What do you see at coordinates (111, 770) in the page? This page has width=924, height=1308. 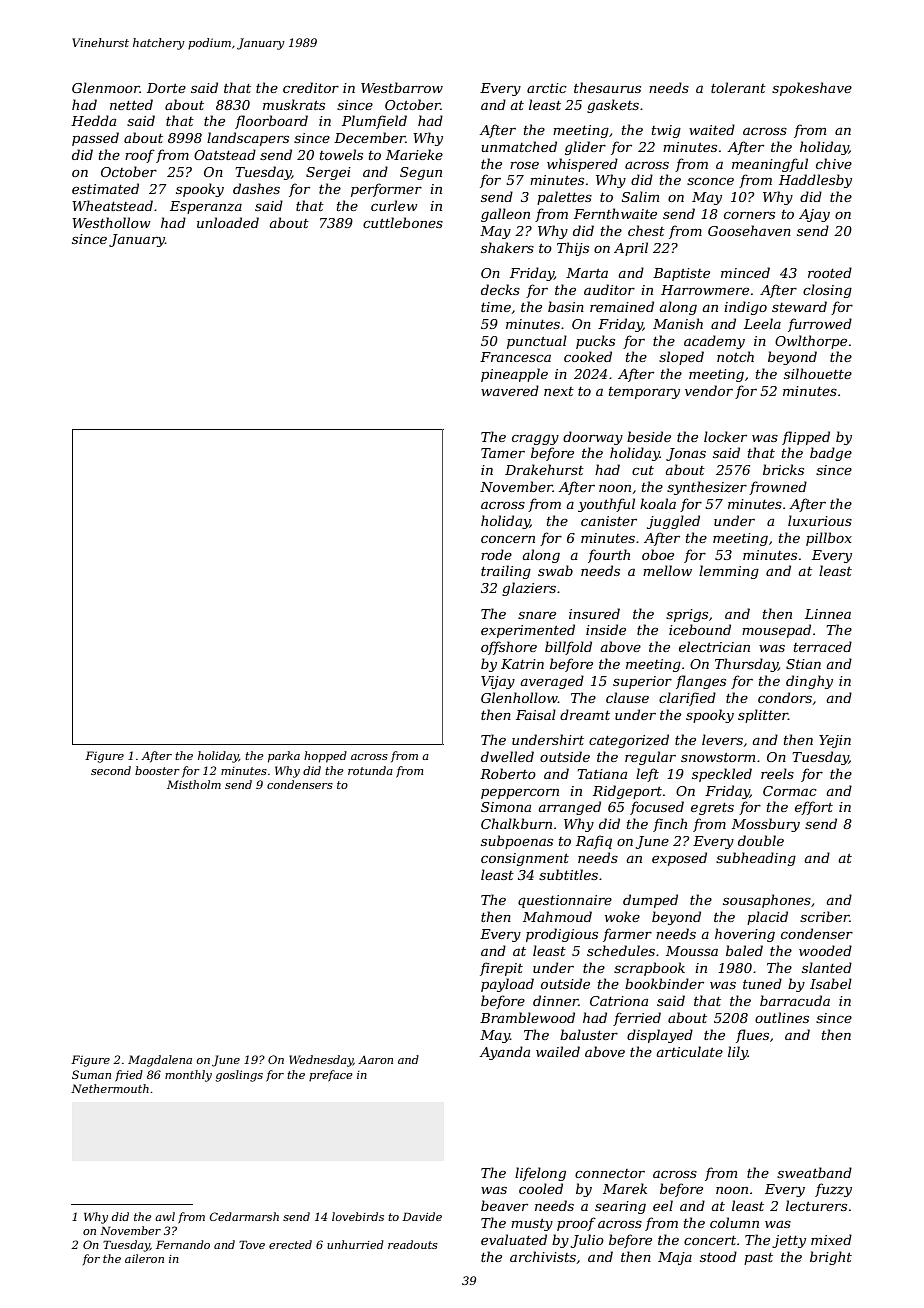 I see `second` at bounding box center [111, 770].
